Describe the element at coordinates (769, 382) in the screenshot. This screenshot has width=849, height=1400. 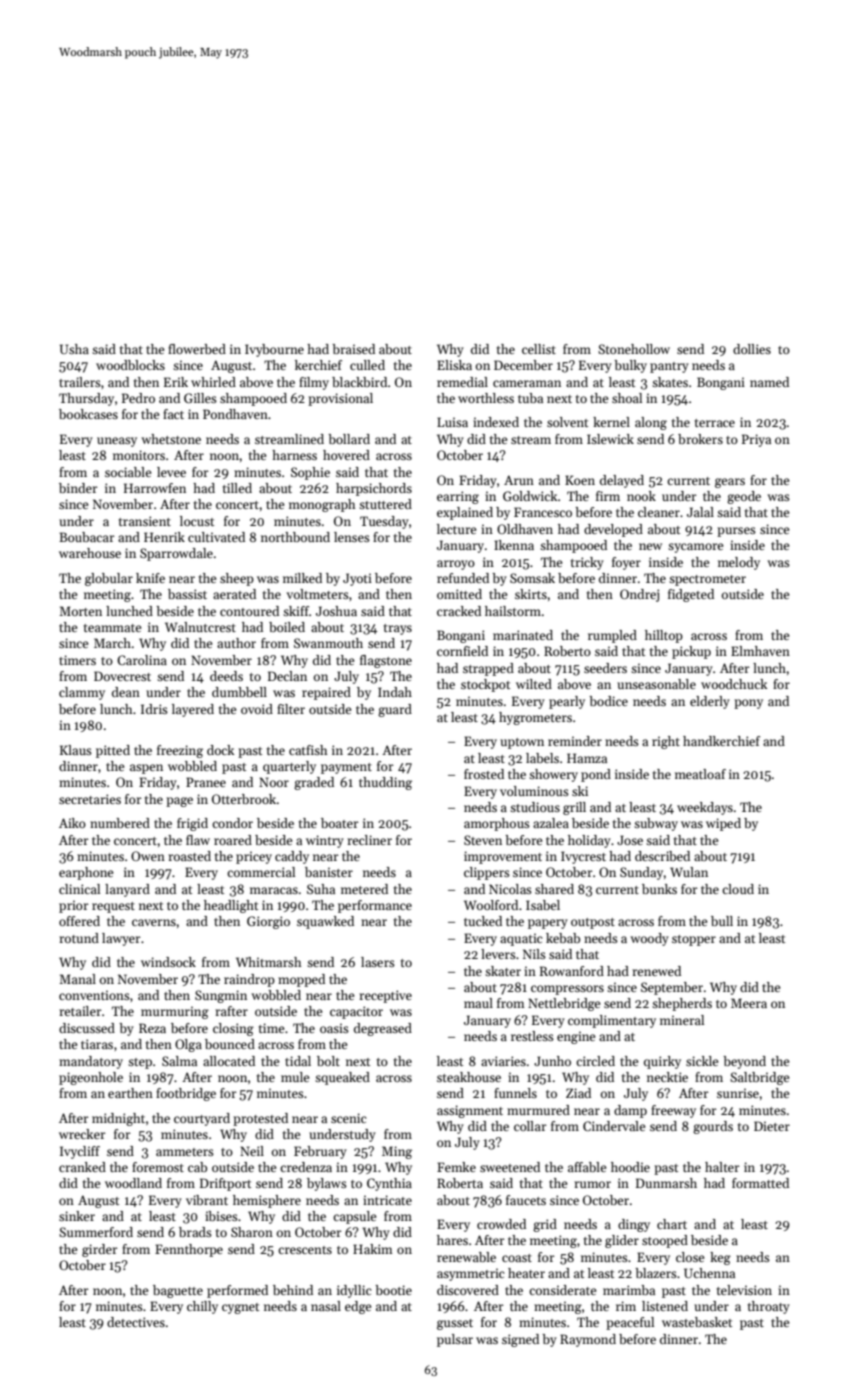
I see `named` at that location.
